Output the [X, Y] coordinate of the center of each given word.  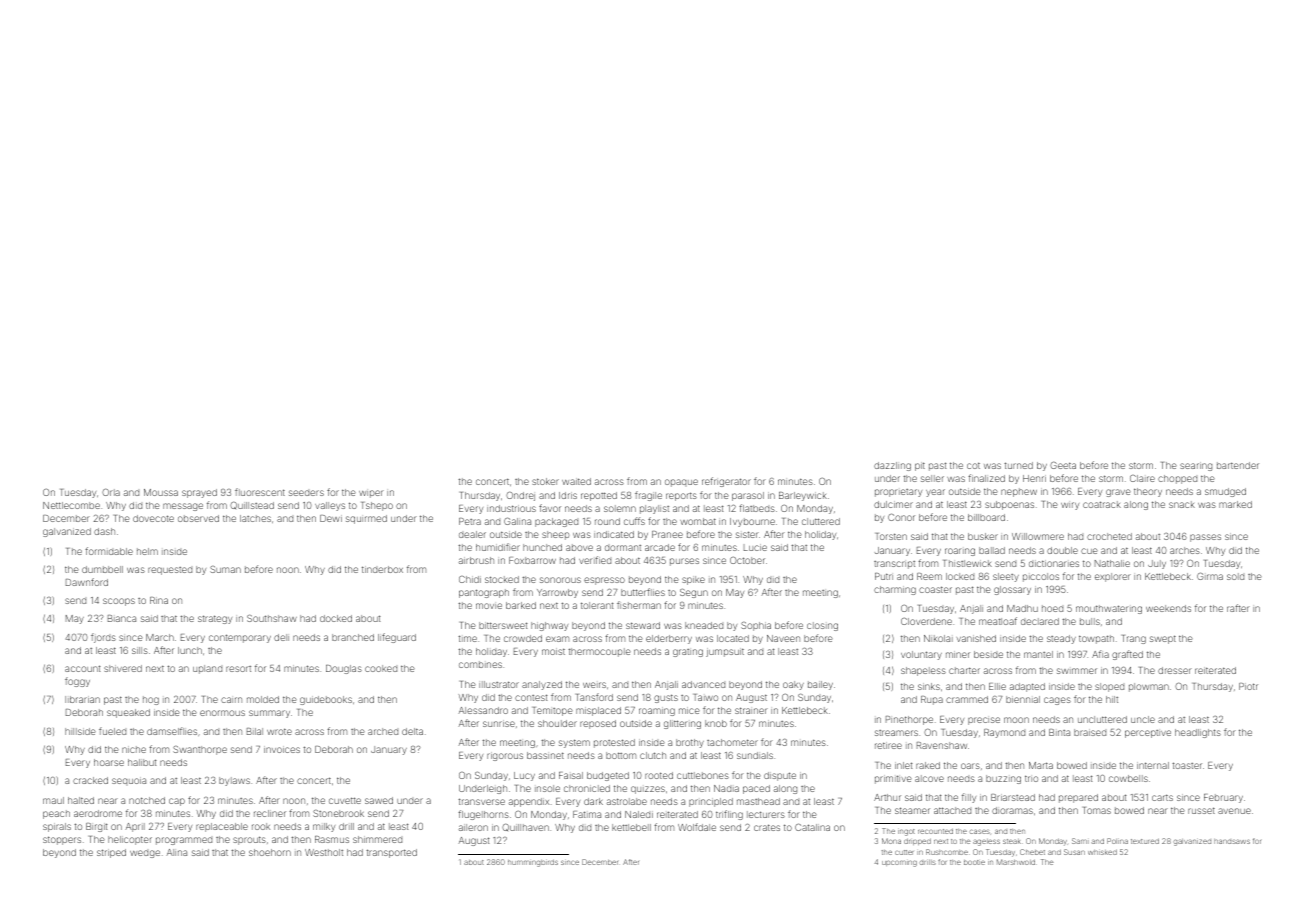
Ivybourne [752, 522]
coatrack [1102, 504]
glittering [682, 724]
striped [111, 853]
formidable [109, 551]
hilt [1112, 699]
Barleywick [803, 496]
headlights [1198, 733]
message [183, 507]
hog [151, 700]
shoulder [557, 723]
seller [932, 478]
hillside [80, 731]
